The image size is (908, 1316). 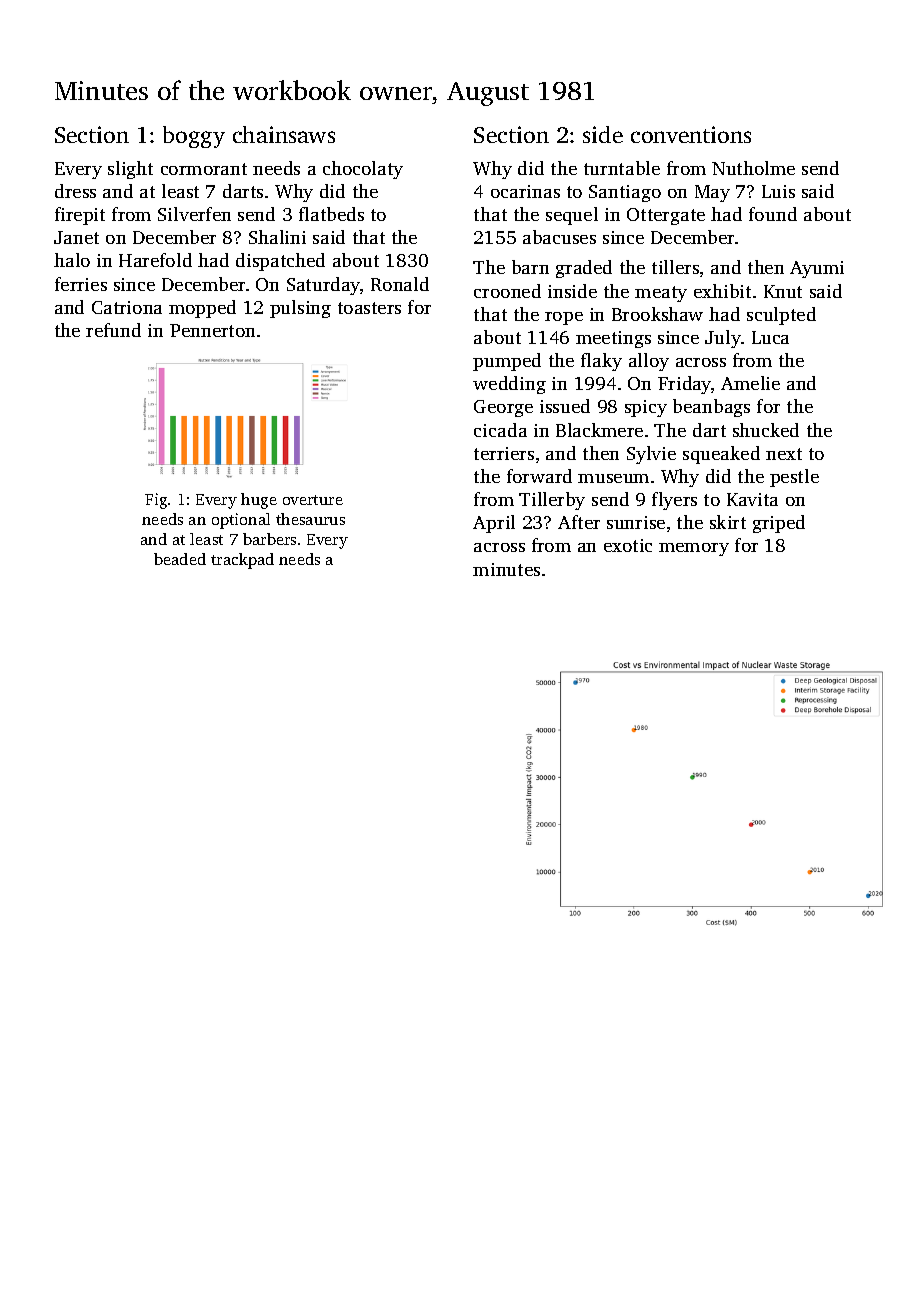 I want to click on Nutholme, so click(x=753, y=168).
